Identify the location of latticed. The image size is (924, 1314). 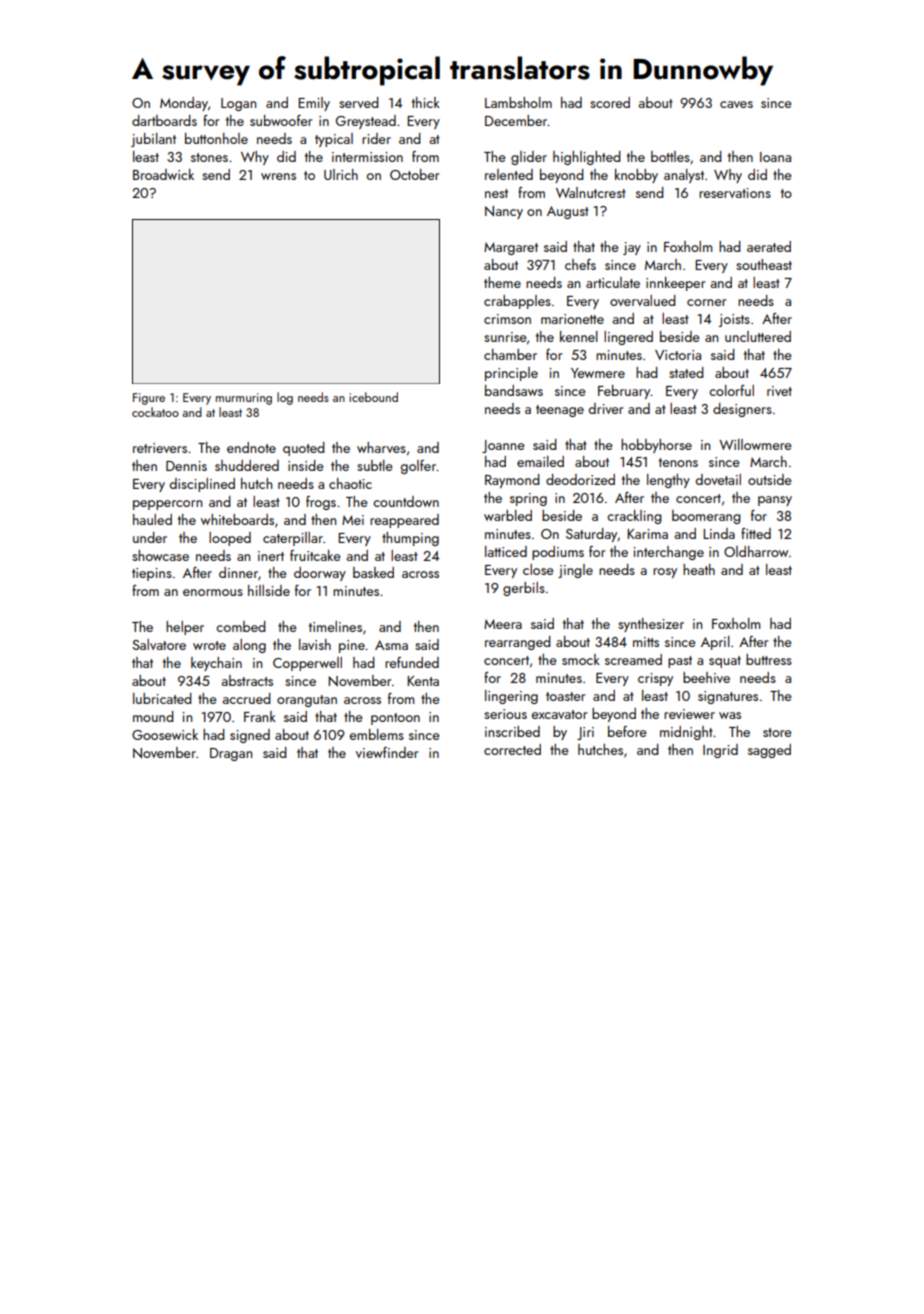
(506, 551).
